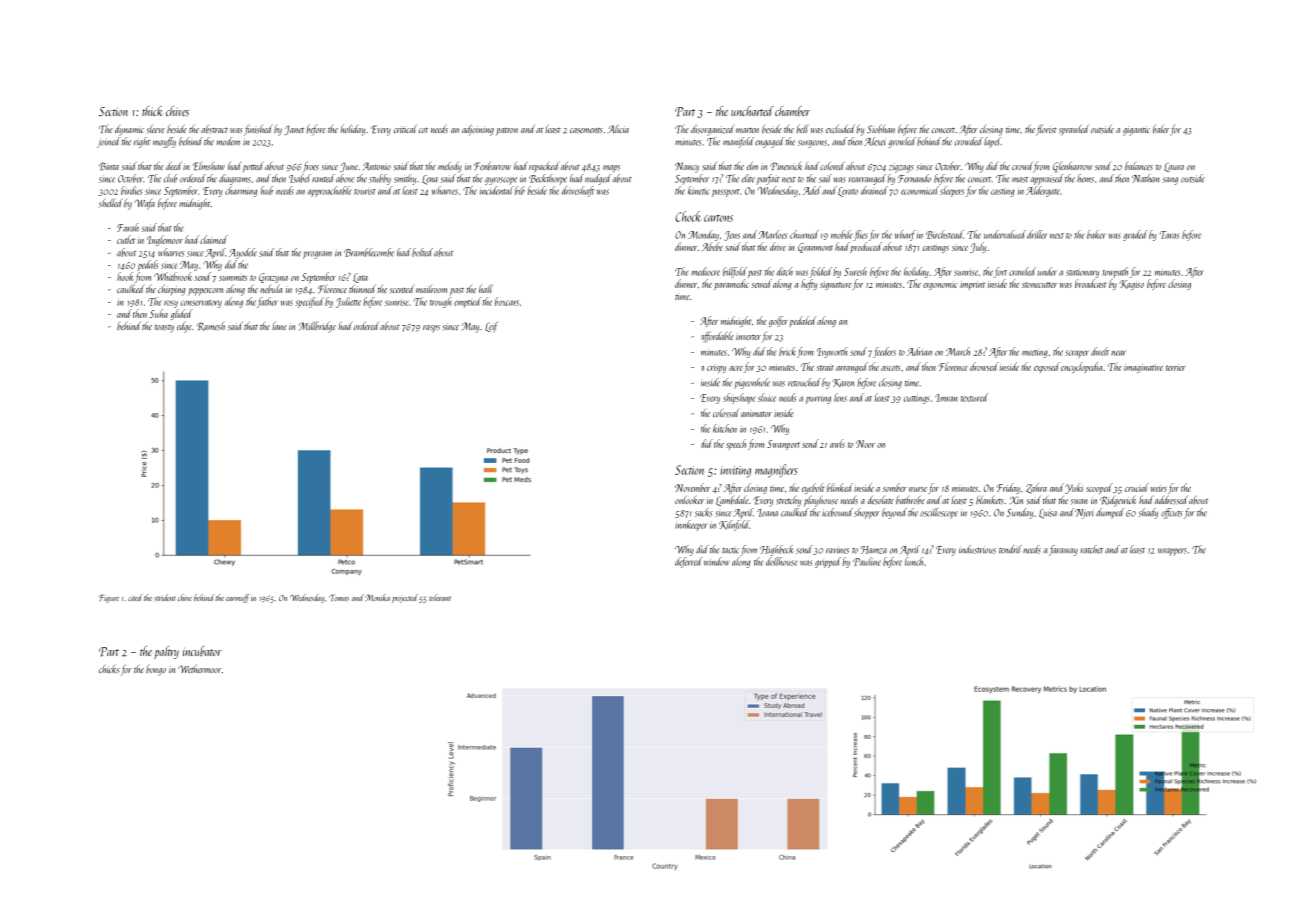 This screenshot has width=1308, height=924. Describe the element at coordinates (1161, 129) in the screenshot. I see `baler` at that location.
